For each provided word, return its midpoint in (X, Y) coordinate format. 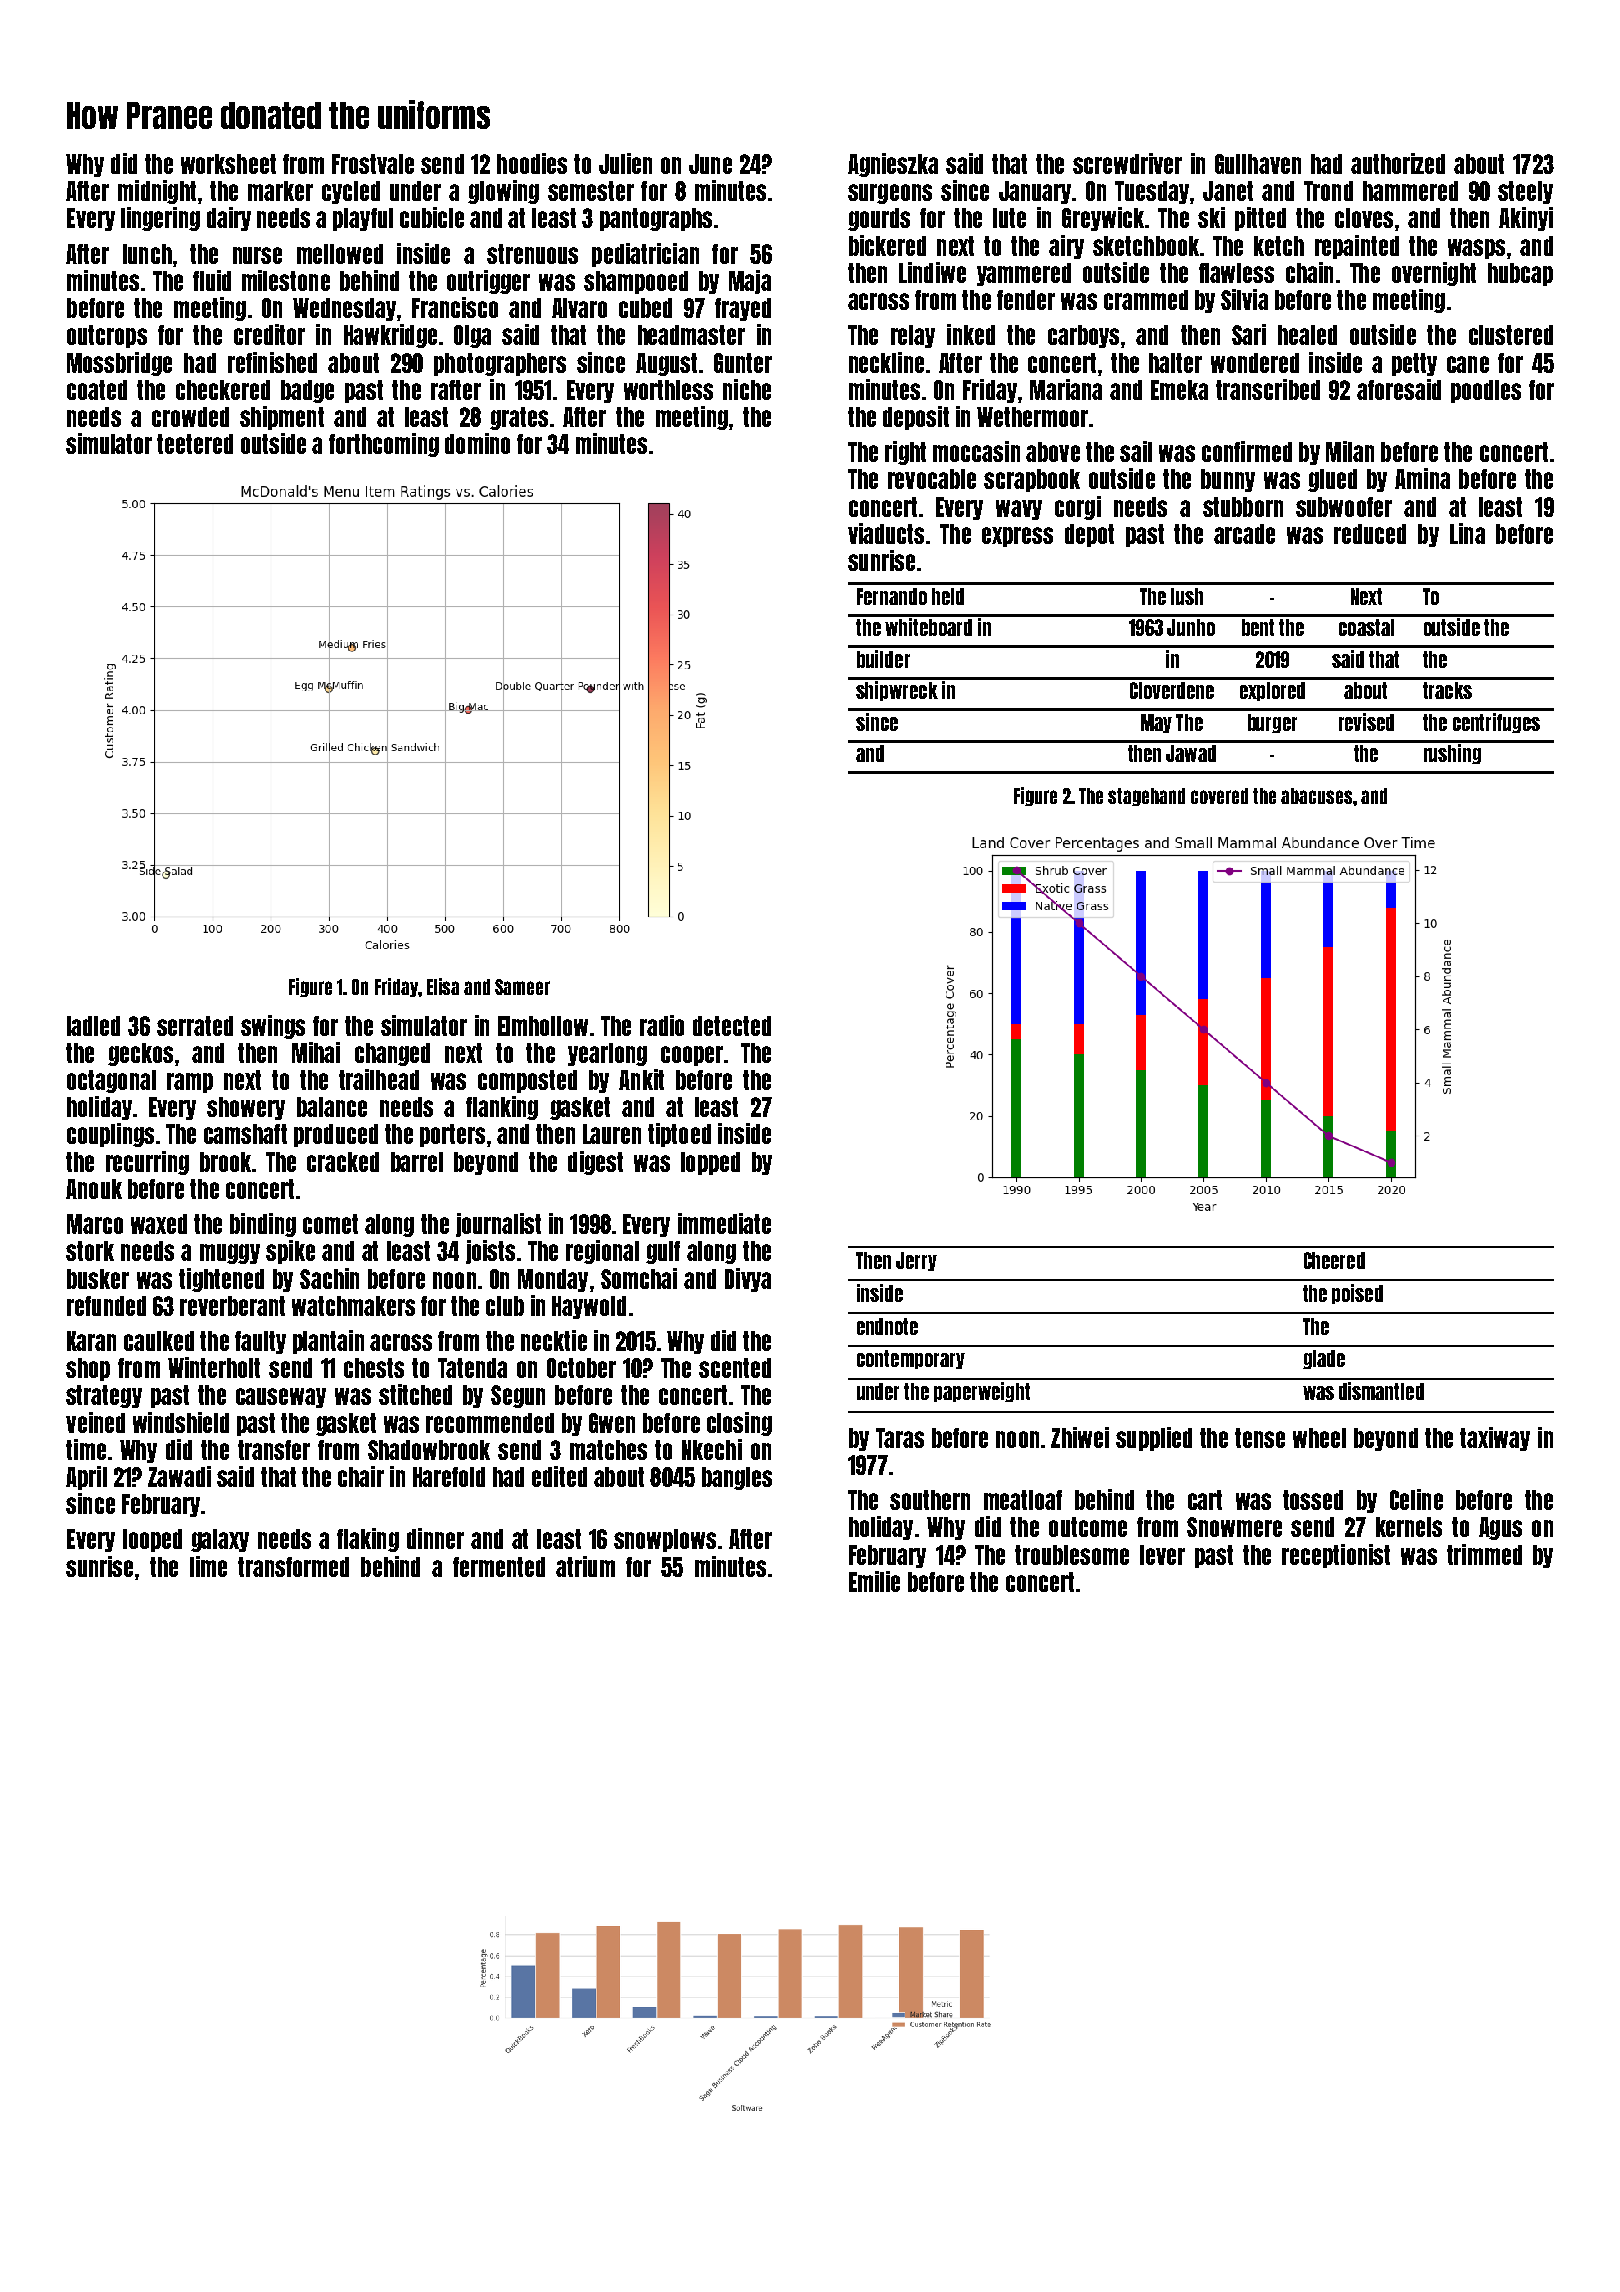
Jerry (916, 1261)
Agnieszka (893, 165)
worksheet (228, 164)
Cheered (1334, 1260)
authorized (1398, 163)
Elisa (443, 986)
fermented (499, 1567)
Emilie (874, 1581)
